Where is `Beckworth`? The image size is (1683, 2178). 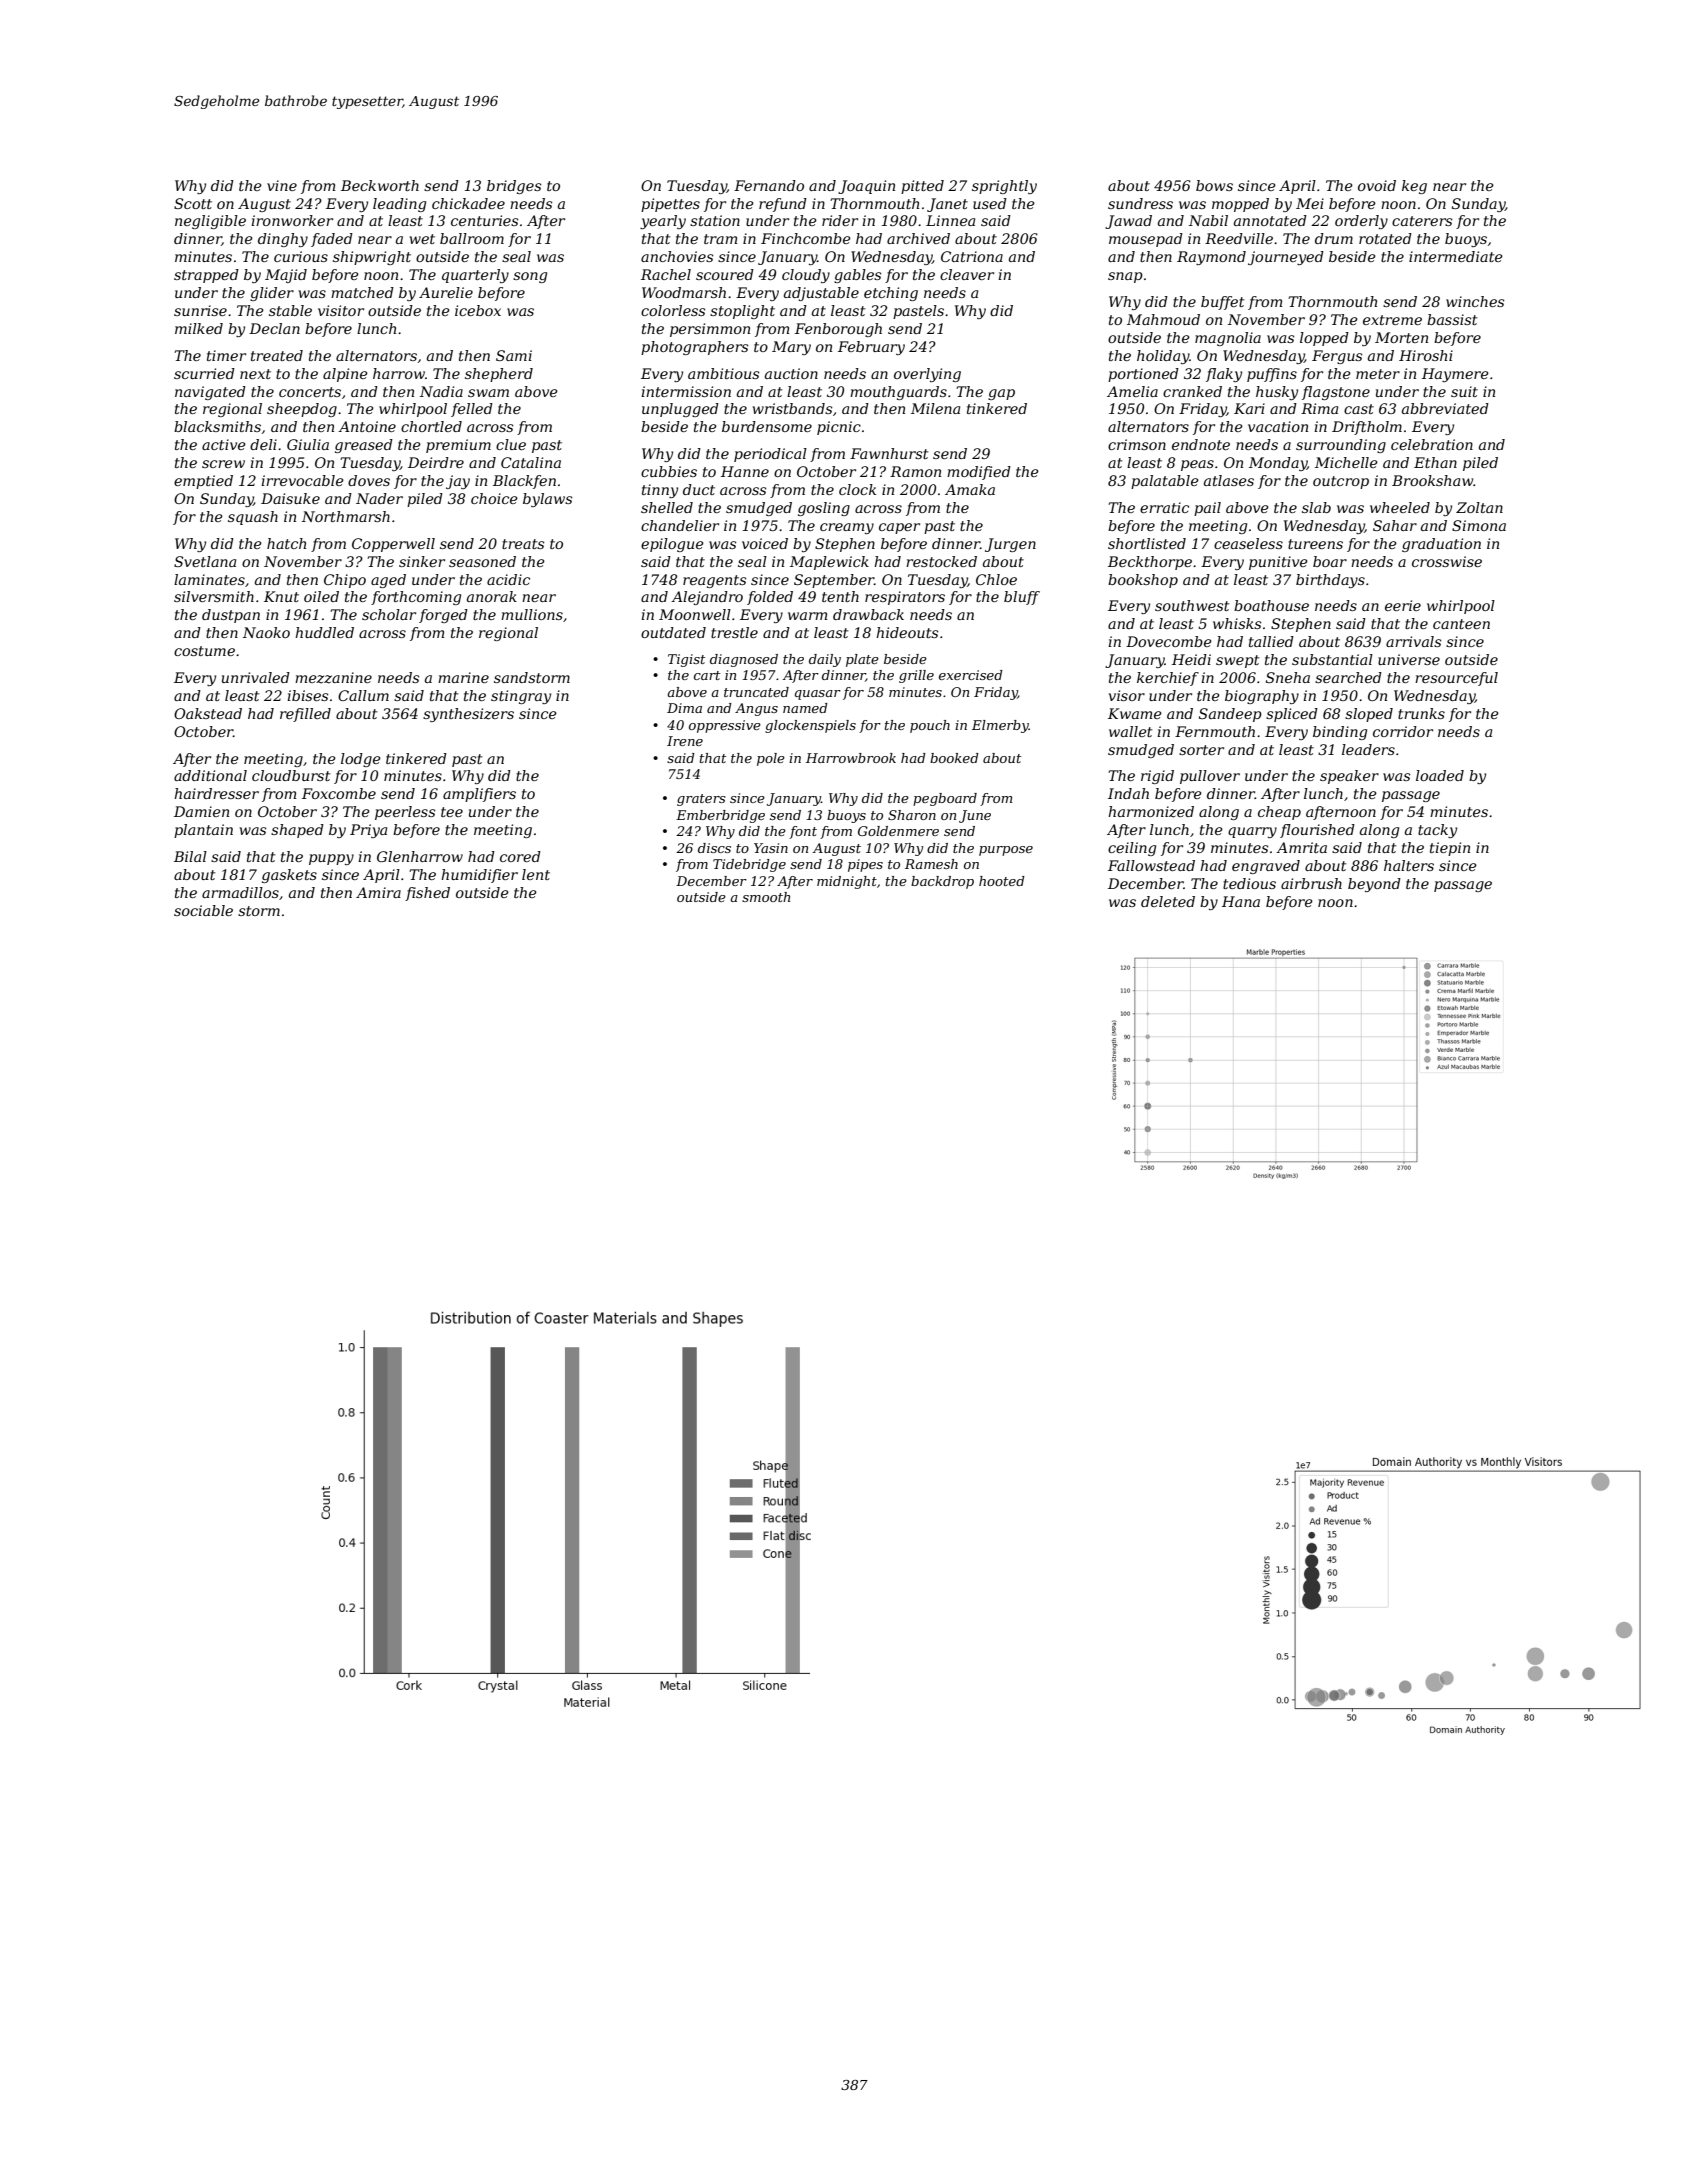 Beckworth is located at coordinates (380, 185).
